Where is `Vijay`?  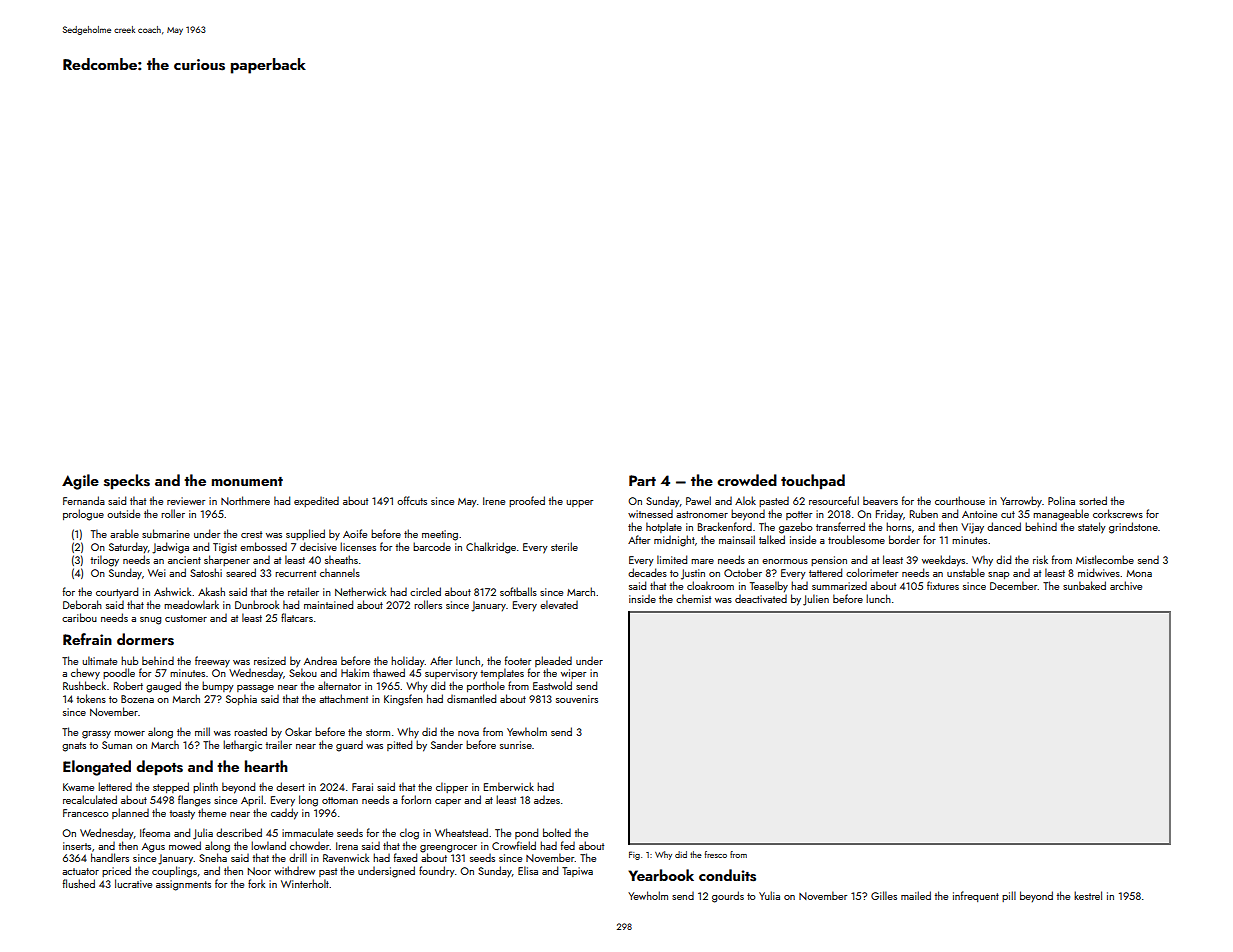
Vijay is located at coordinates (972, 528).
